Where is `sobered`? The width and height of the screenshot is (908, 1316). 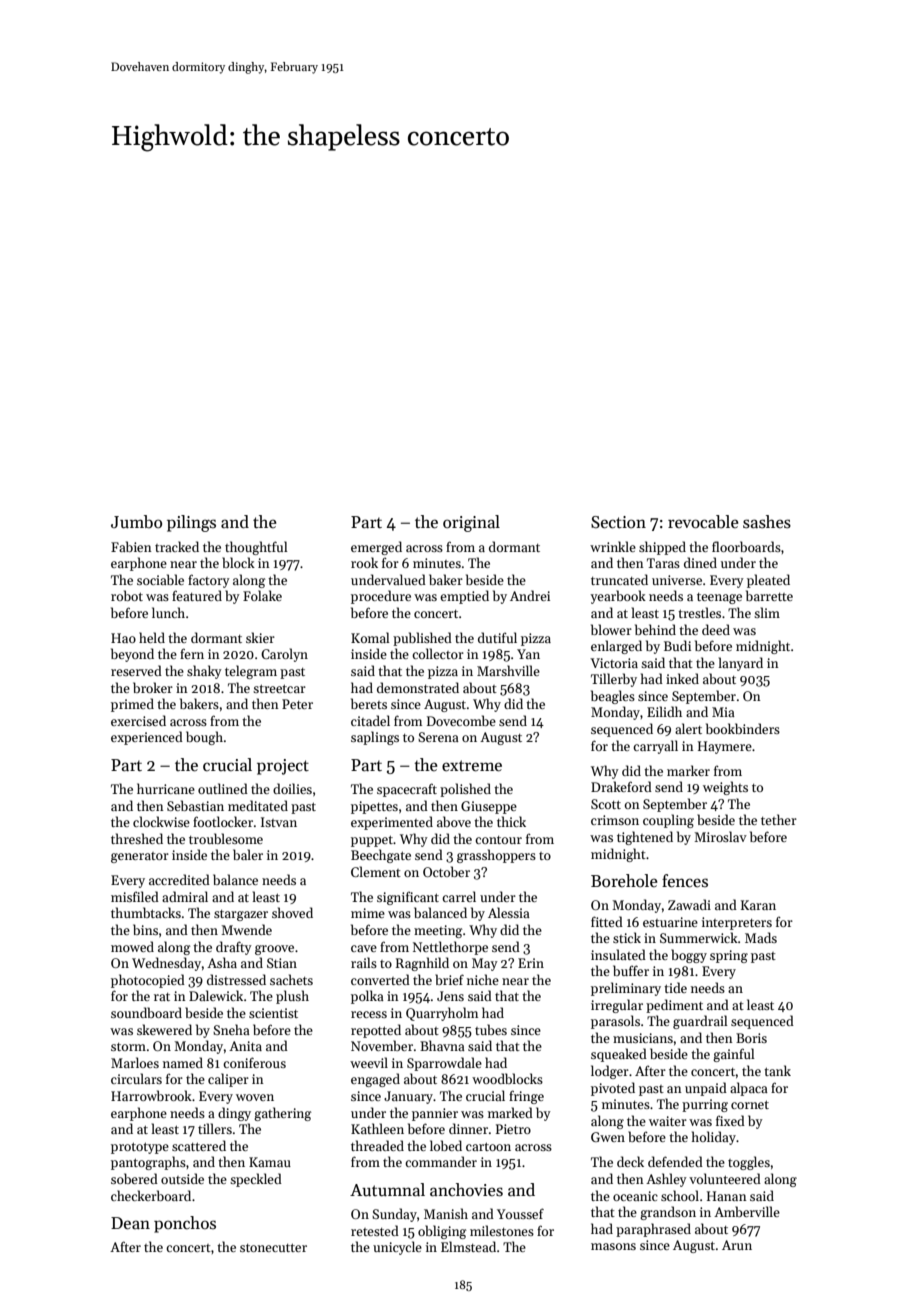 sobered is located at coordinates (134, 1178).
